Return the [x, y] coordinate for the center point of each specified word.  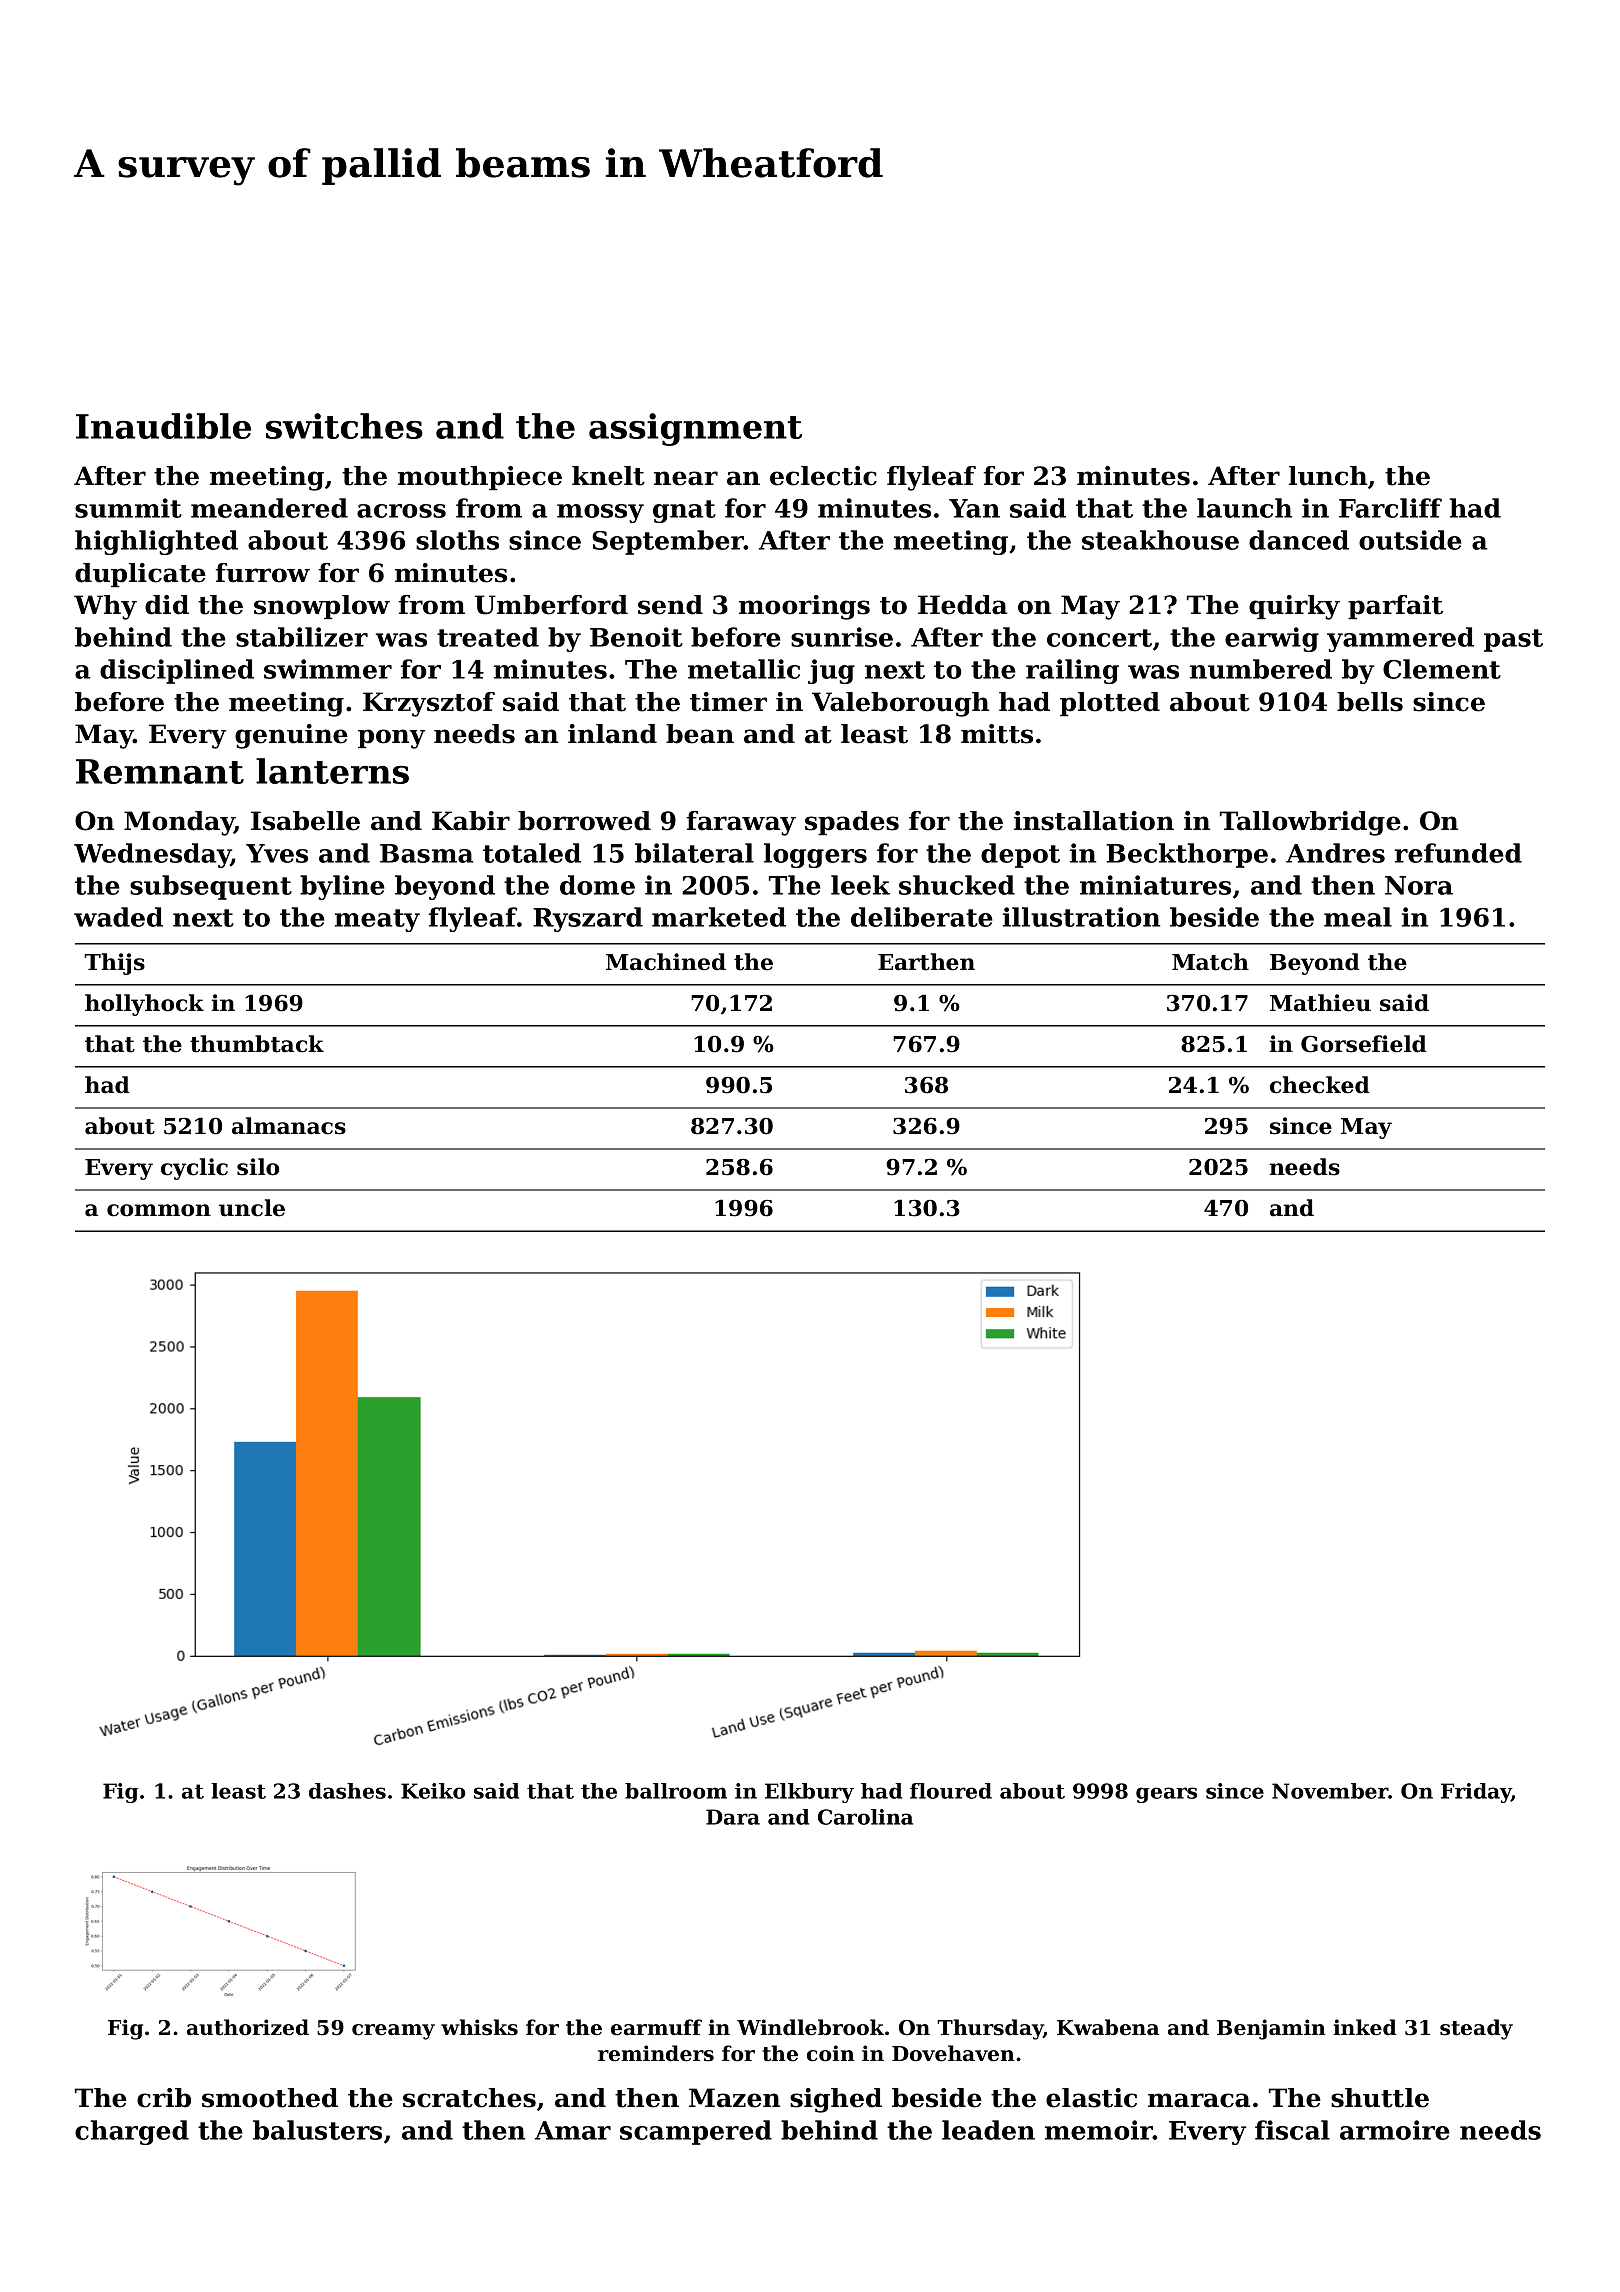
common [159, 1210]
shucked [957, 885]
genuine [291, 736]
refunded [1458, 853]
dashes [347, 1791]
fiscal [1292, 2130]
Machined [666, 962]
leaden [988, 2130]
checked [1320, 1085]
